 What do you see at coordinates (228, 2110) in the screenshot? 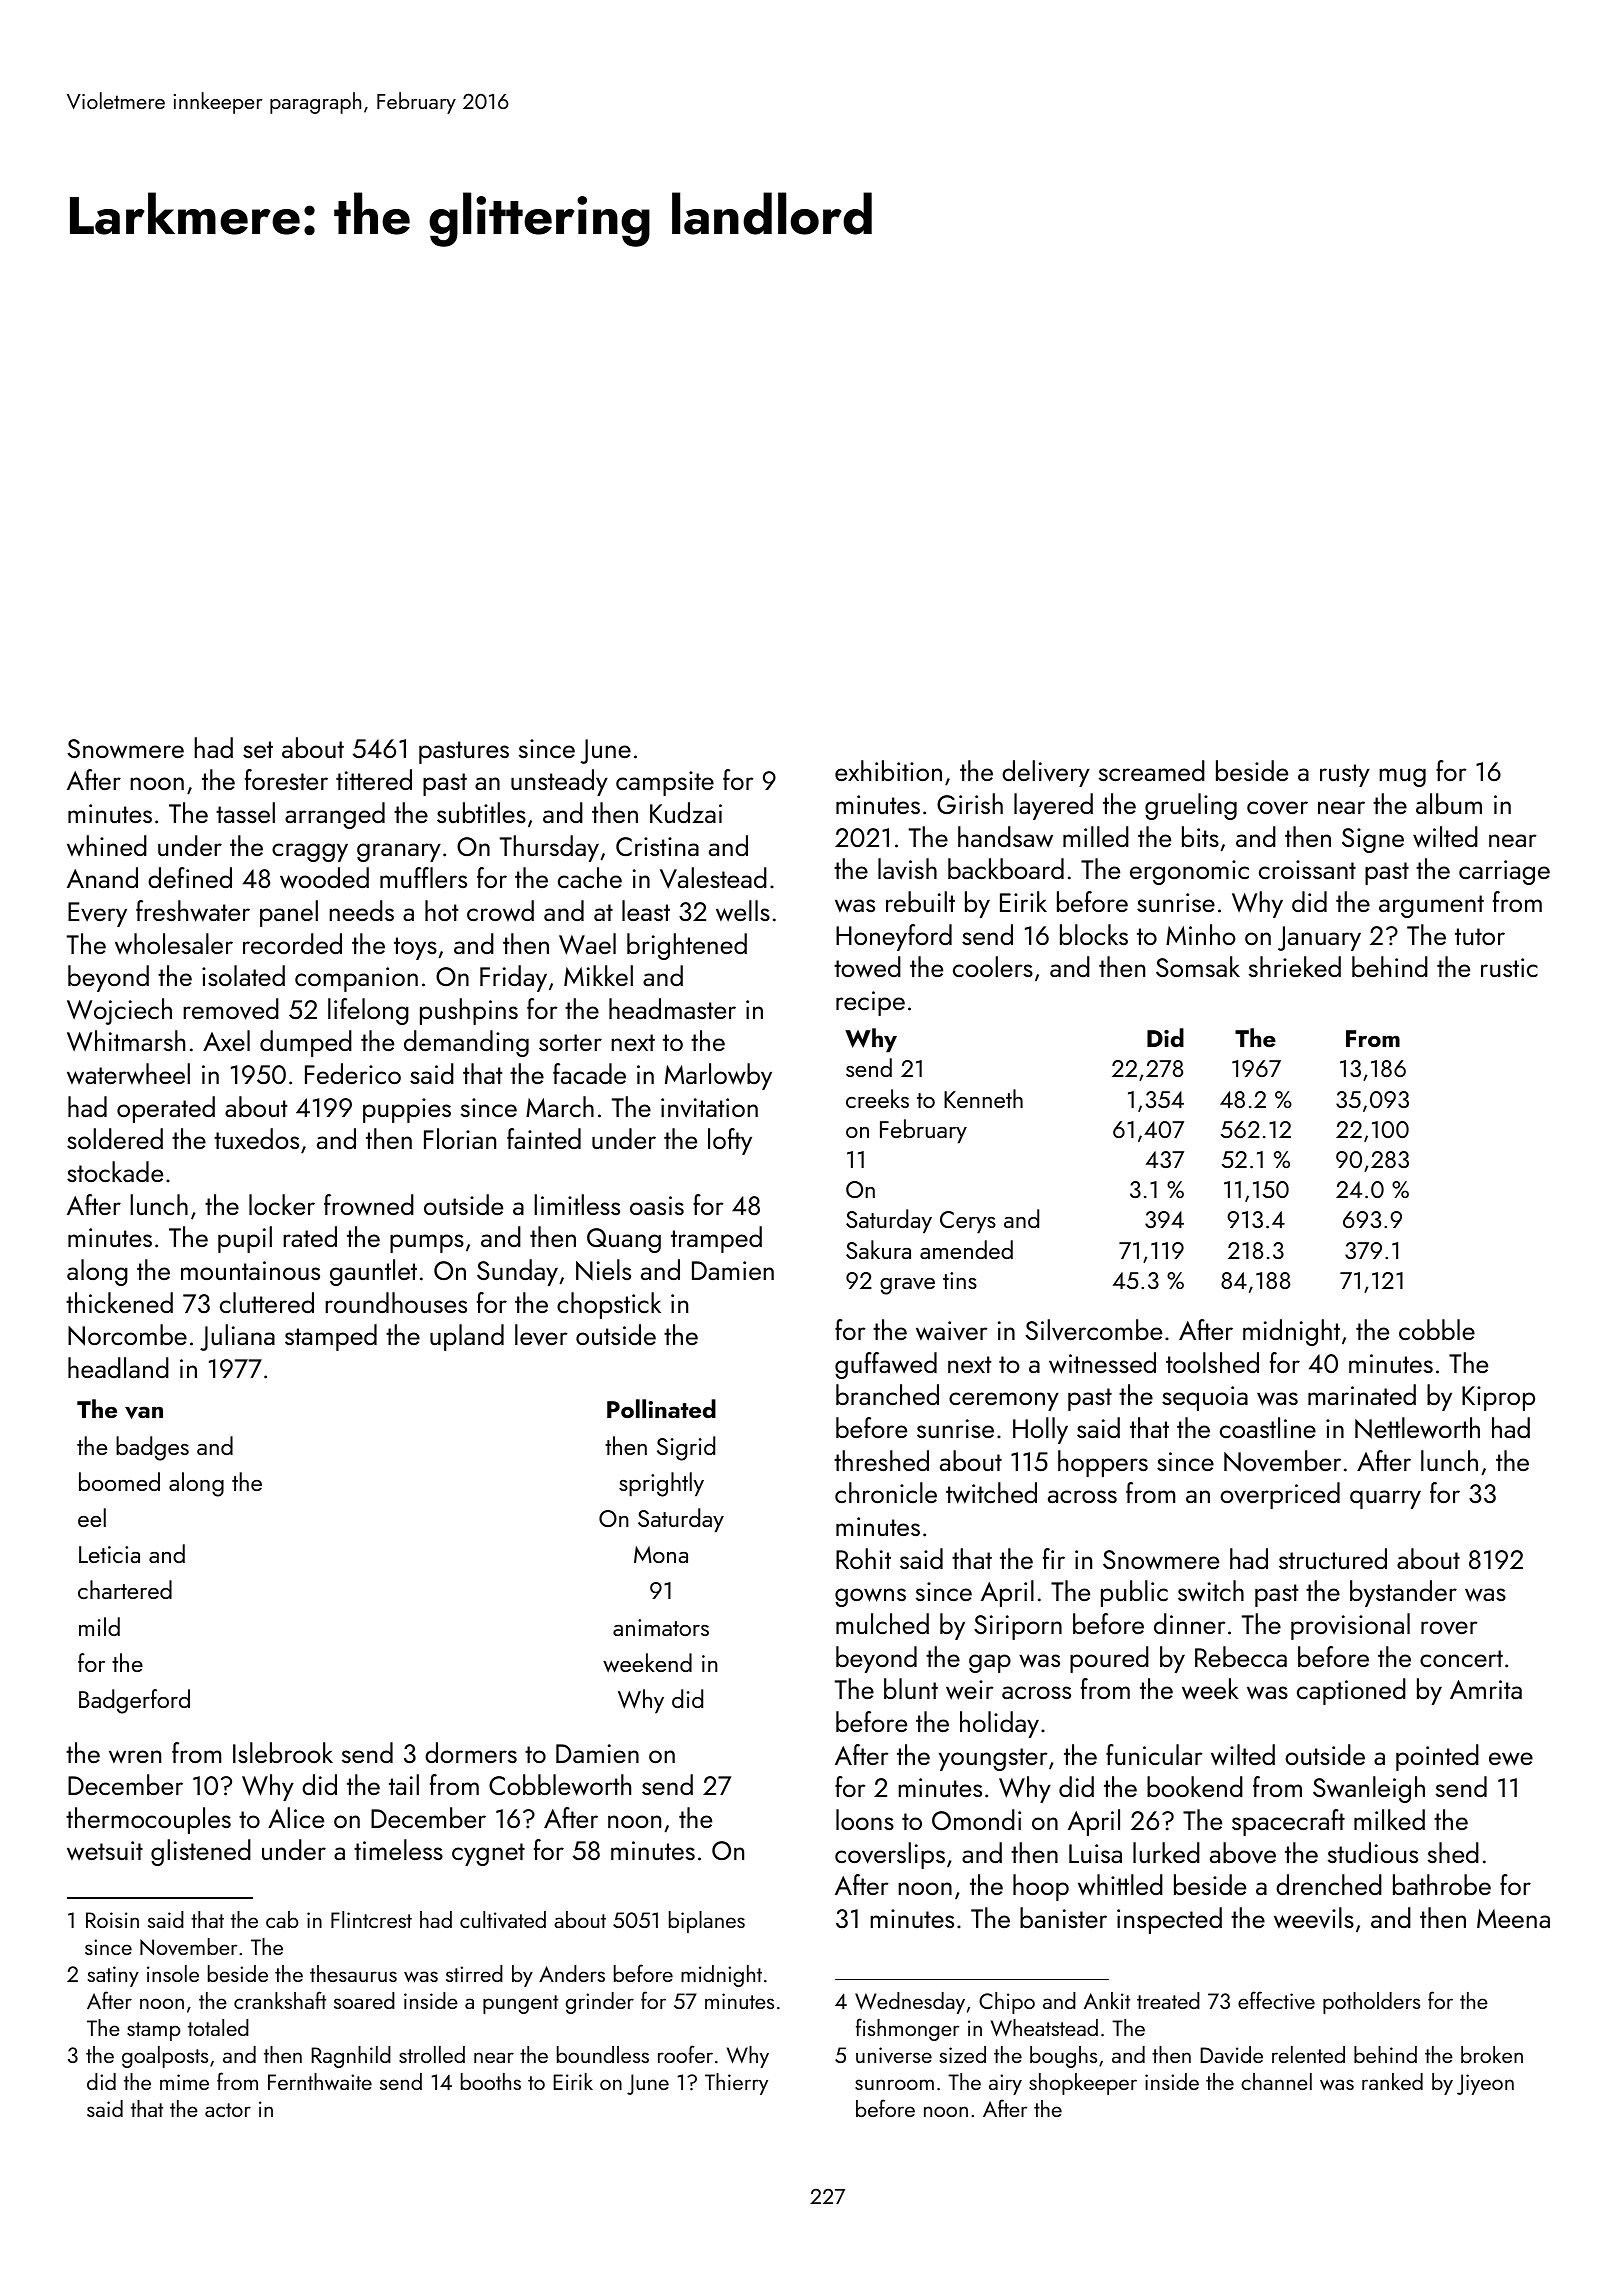
I see `actor` at bounding box center [228, 2110].
